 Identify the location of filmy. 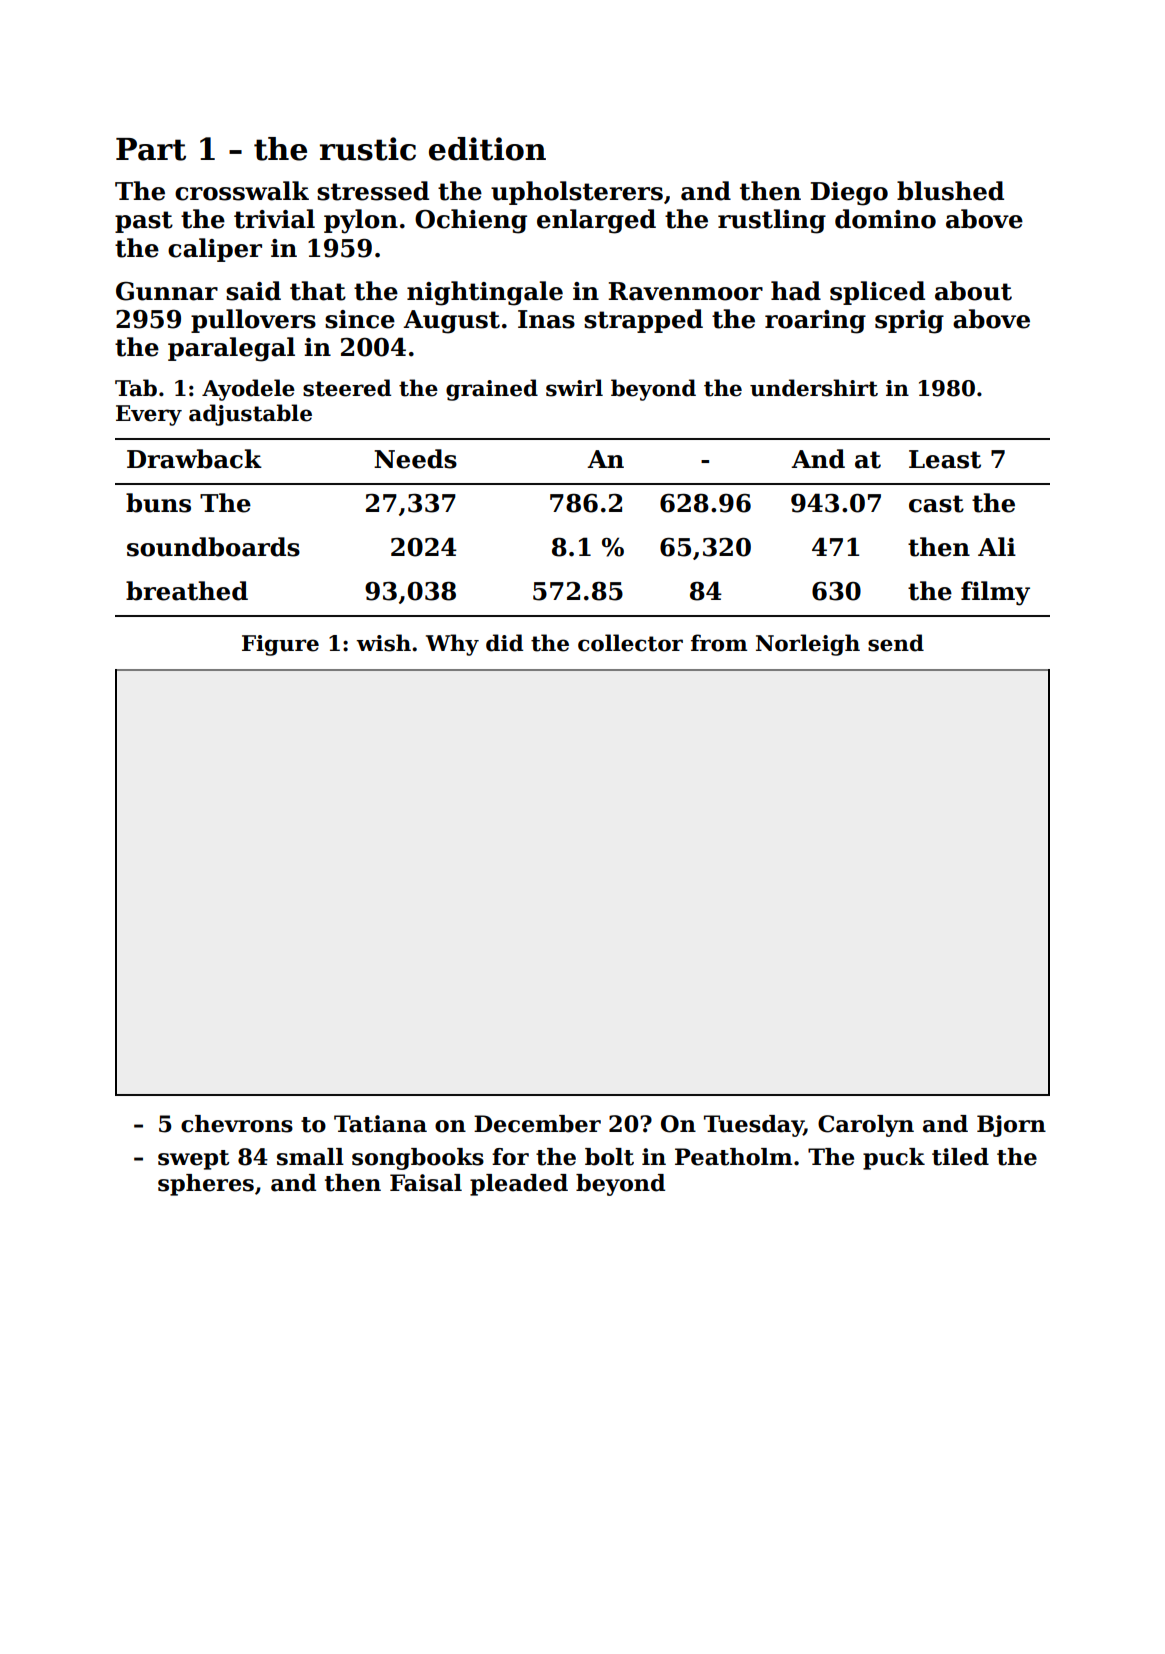
(995, 593).
